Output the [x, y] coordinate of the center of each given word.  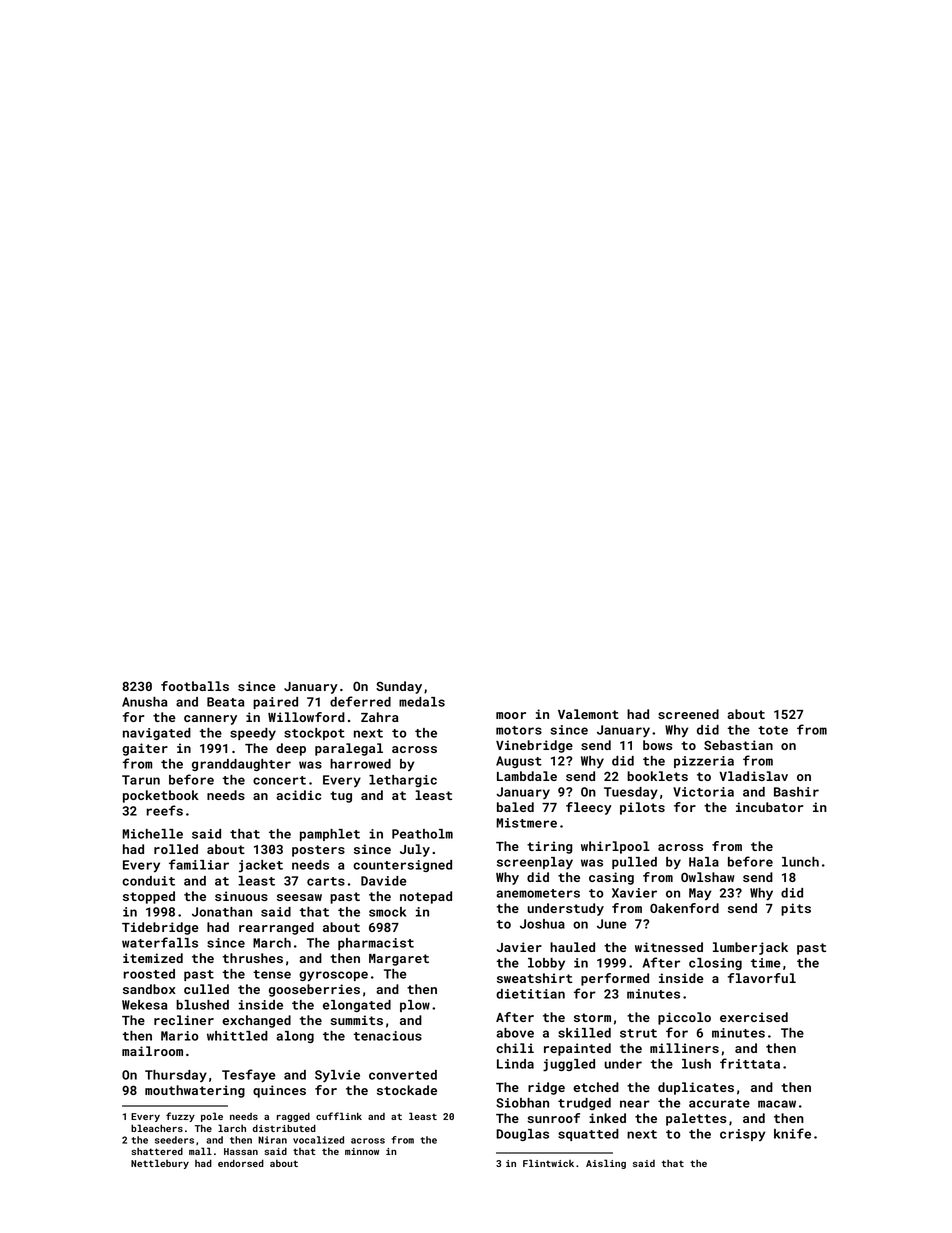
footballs [195, 686]
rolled [176, 849]
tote [773, 730]
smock [387, 912]
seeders [174, 1140]
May [700, 894]
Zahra [380, 717]
